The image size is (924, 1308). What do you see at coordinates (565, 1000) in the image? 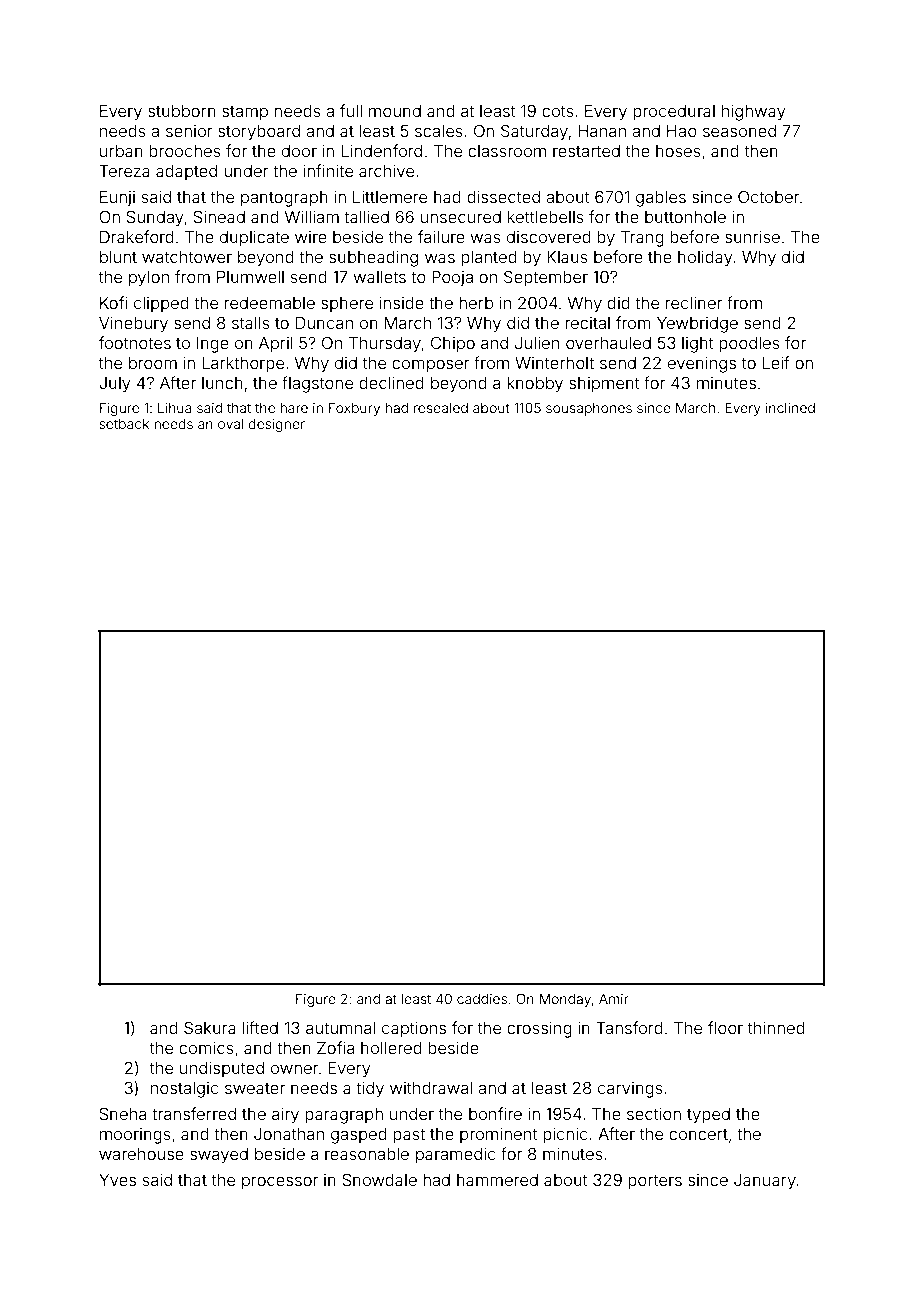
I see `Monday` at bounding box center [565, 1000].
